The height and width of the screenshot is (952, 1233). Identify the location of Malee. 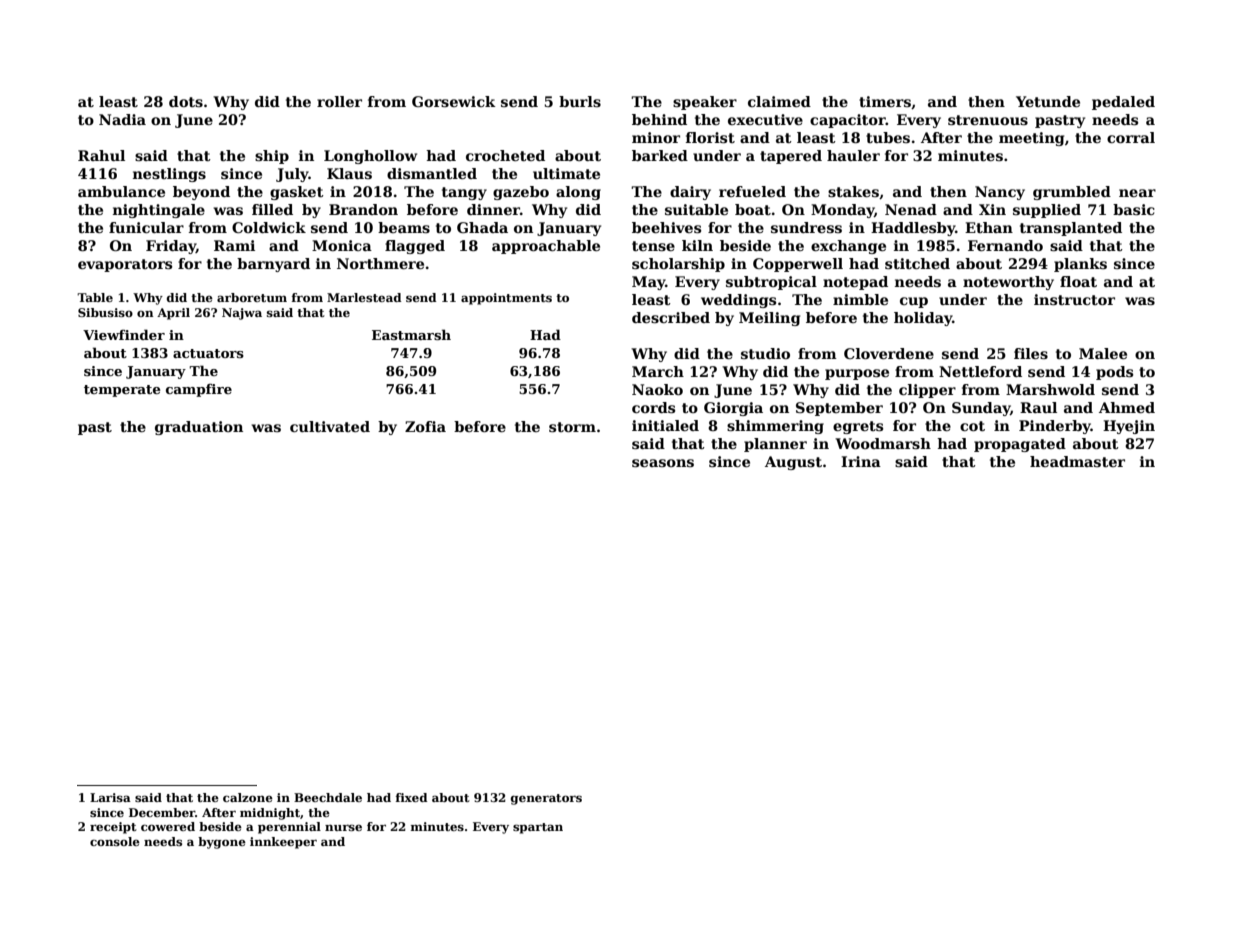
(1103, 353).
